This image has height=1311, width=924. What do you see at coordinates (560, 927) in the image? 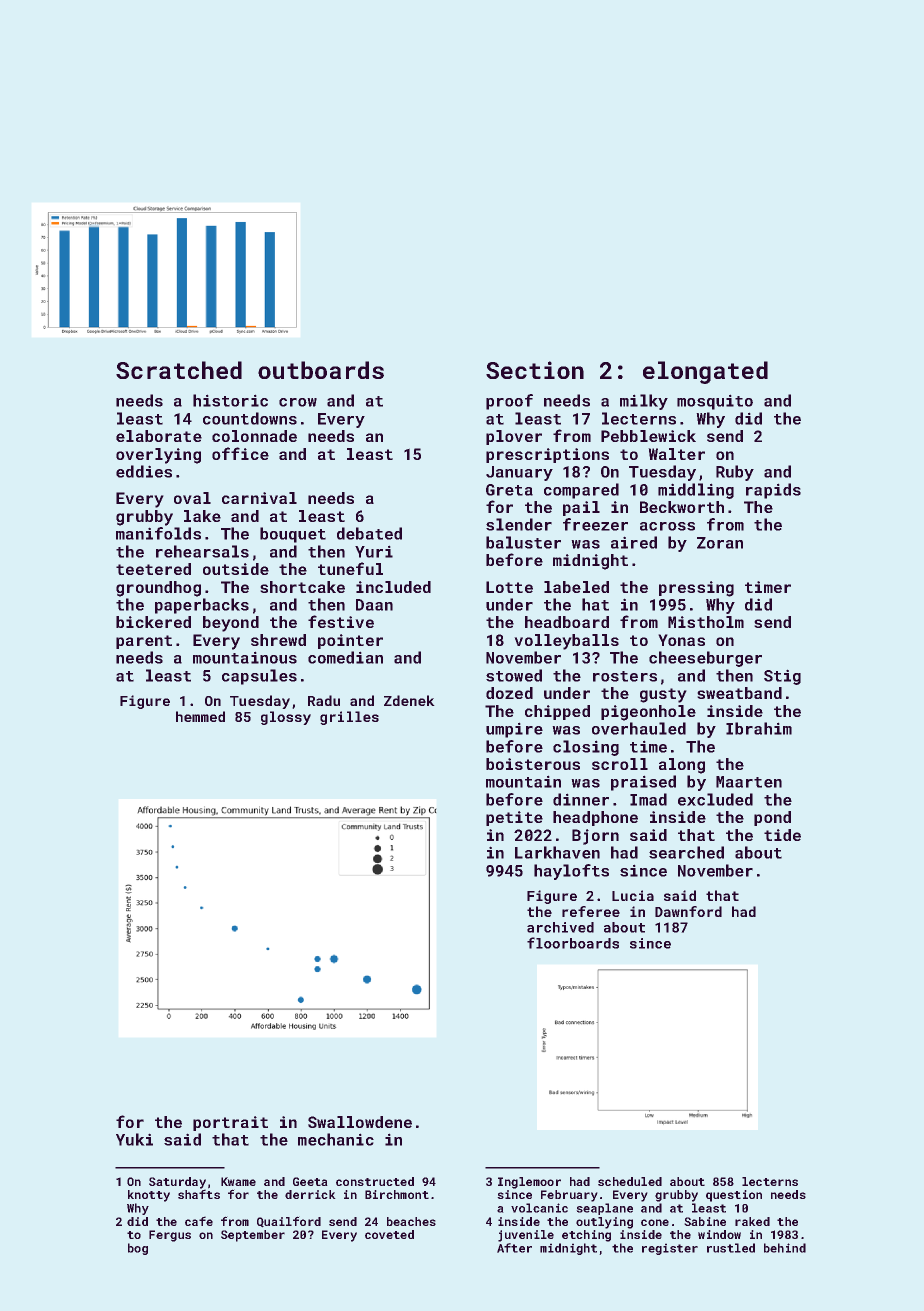
I see `archived` at bounding box center [560, 927].
